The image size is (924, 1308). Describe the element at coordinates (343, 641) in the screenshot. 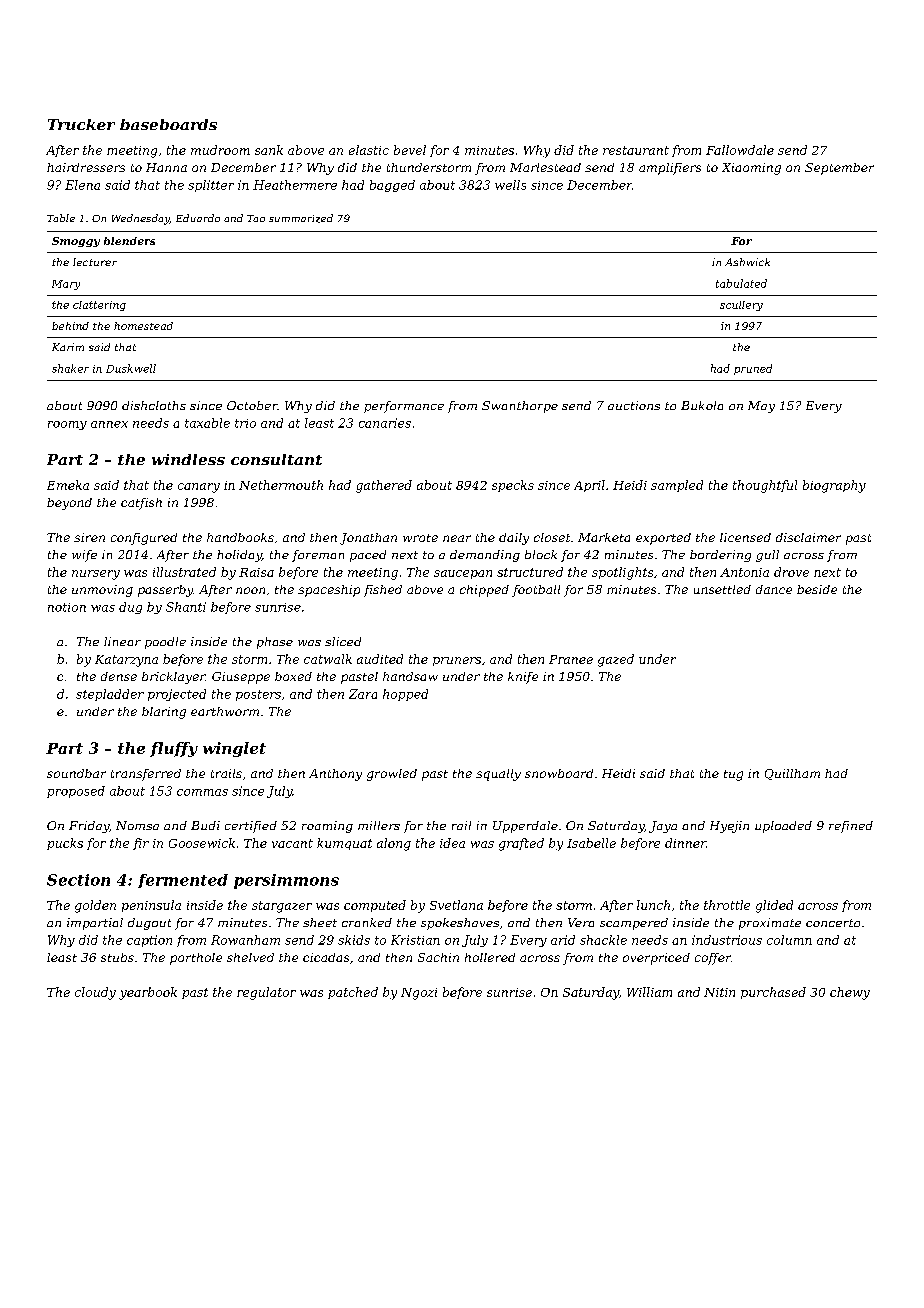

I see `sliced` at that location.
